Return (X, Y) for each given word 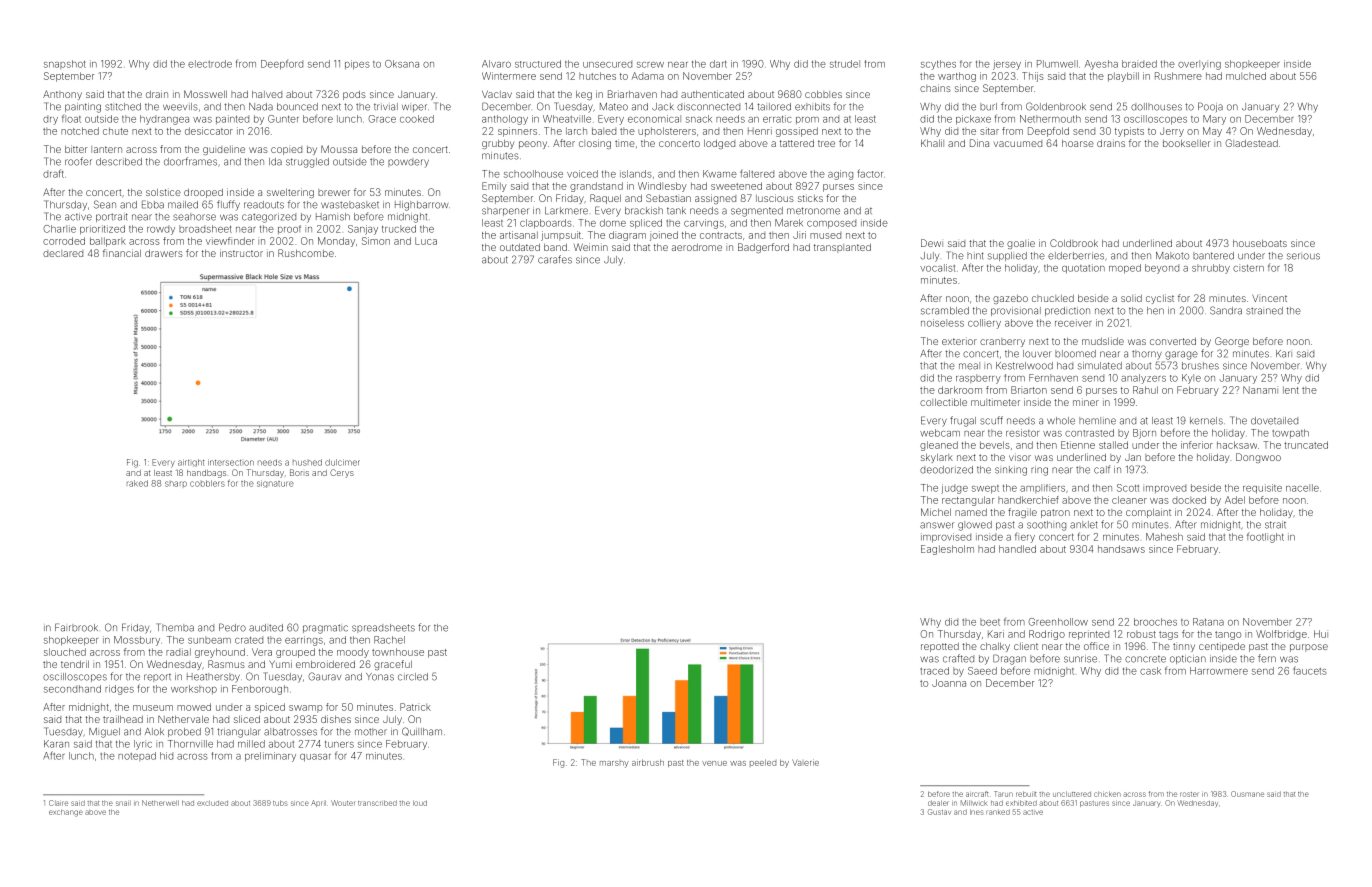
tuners (339, 744)
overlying (1199, 65)
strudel (845, 64)
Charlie (59, 229)
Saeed (982, 671)
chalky (995, 647)
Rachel (389, 640)
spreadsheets (383, 628)
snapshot (65, 64)
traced (934, 671)
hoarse (1078, 143)
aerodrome (697, 247)
